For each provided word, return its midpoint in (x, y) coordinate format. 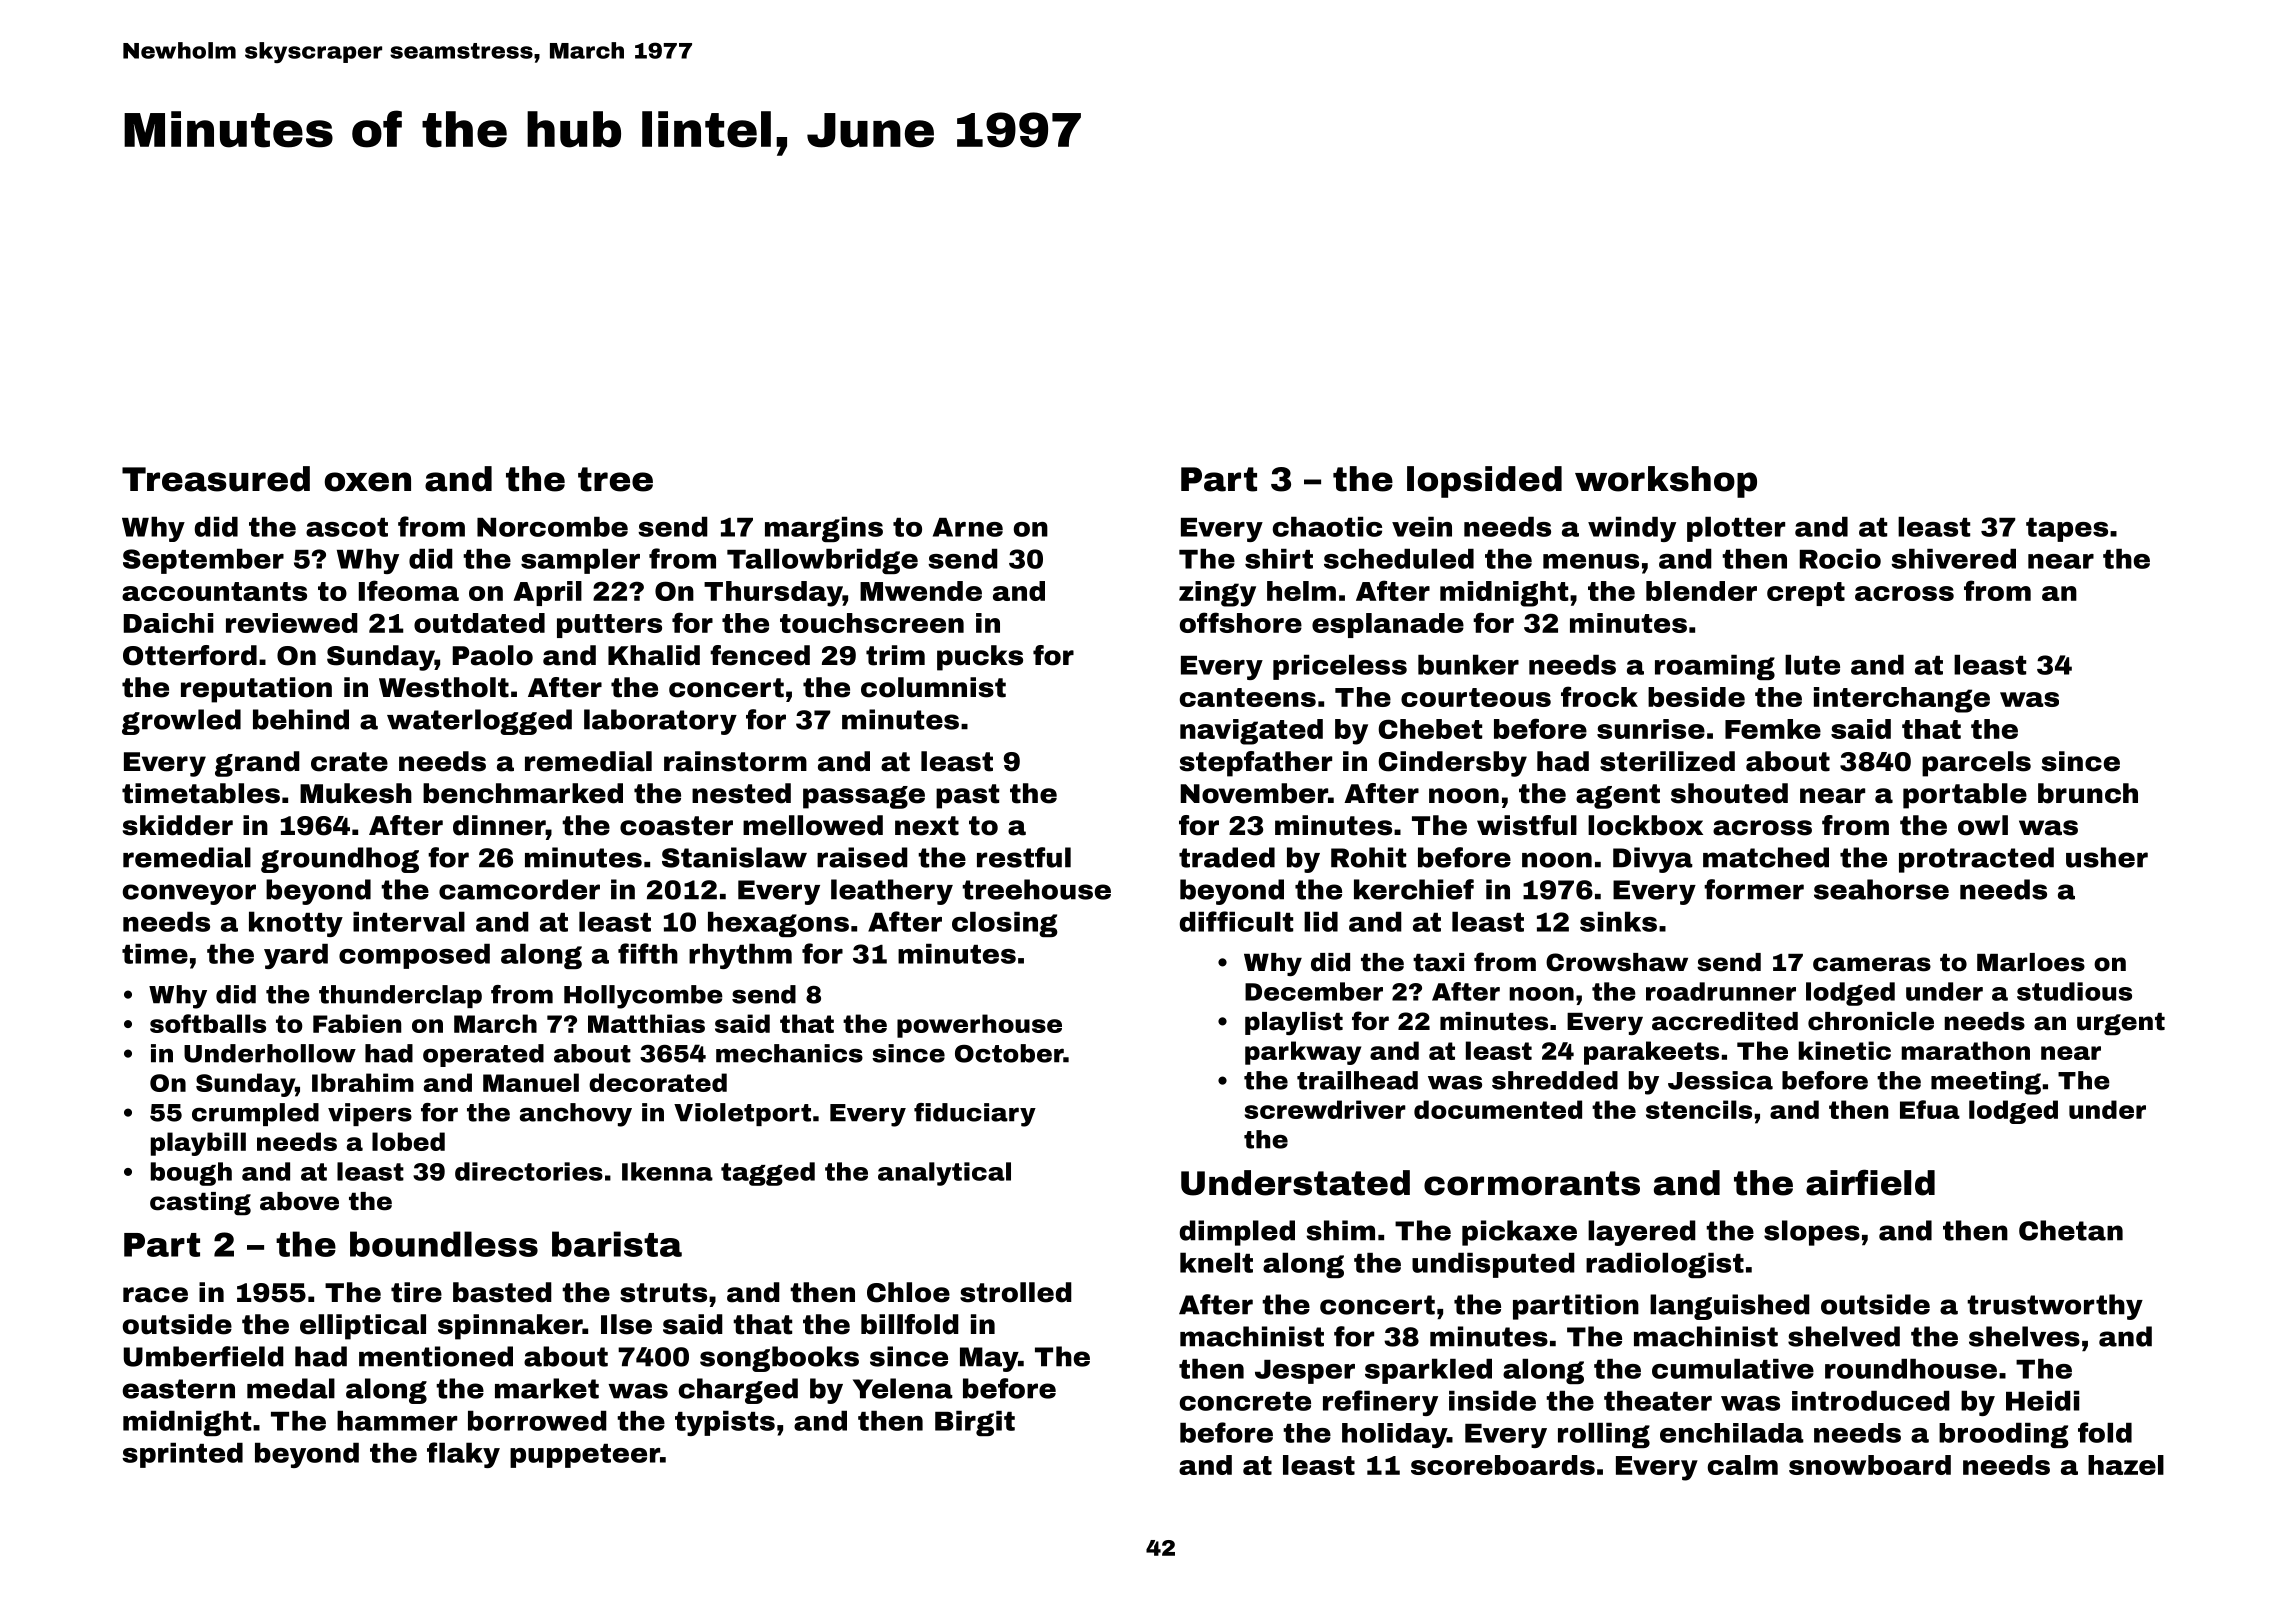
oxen (368, 482)
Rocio (1840, 559)
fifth (648, 953)
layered (1642, 1233)
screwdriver (1325, 1109)
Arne (968, 527)
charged (738, 1391)
